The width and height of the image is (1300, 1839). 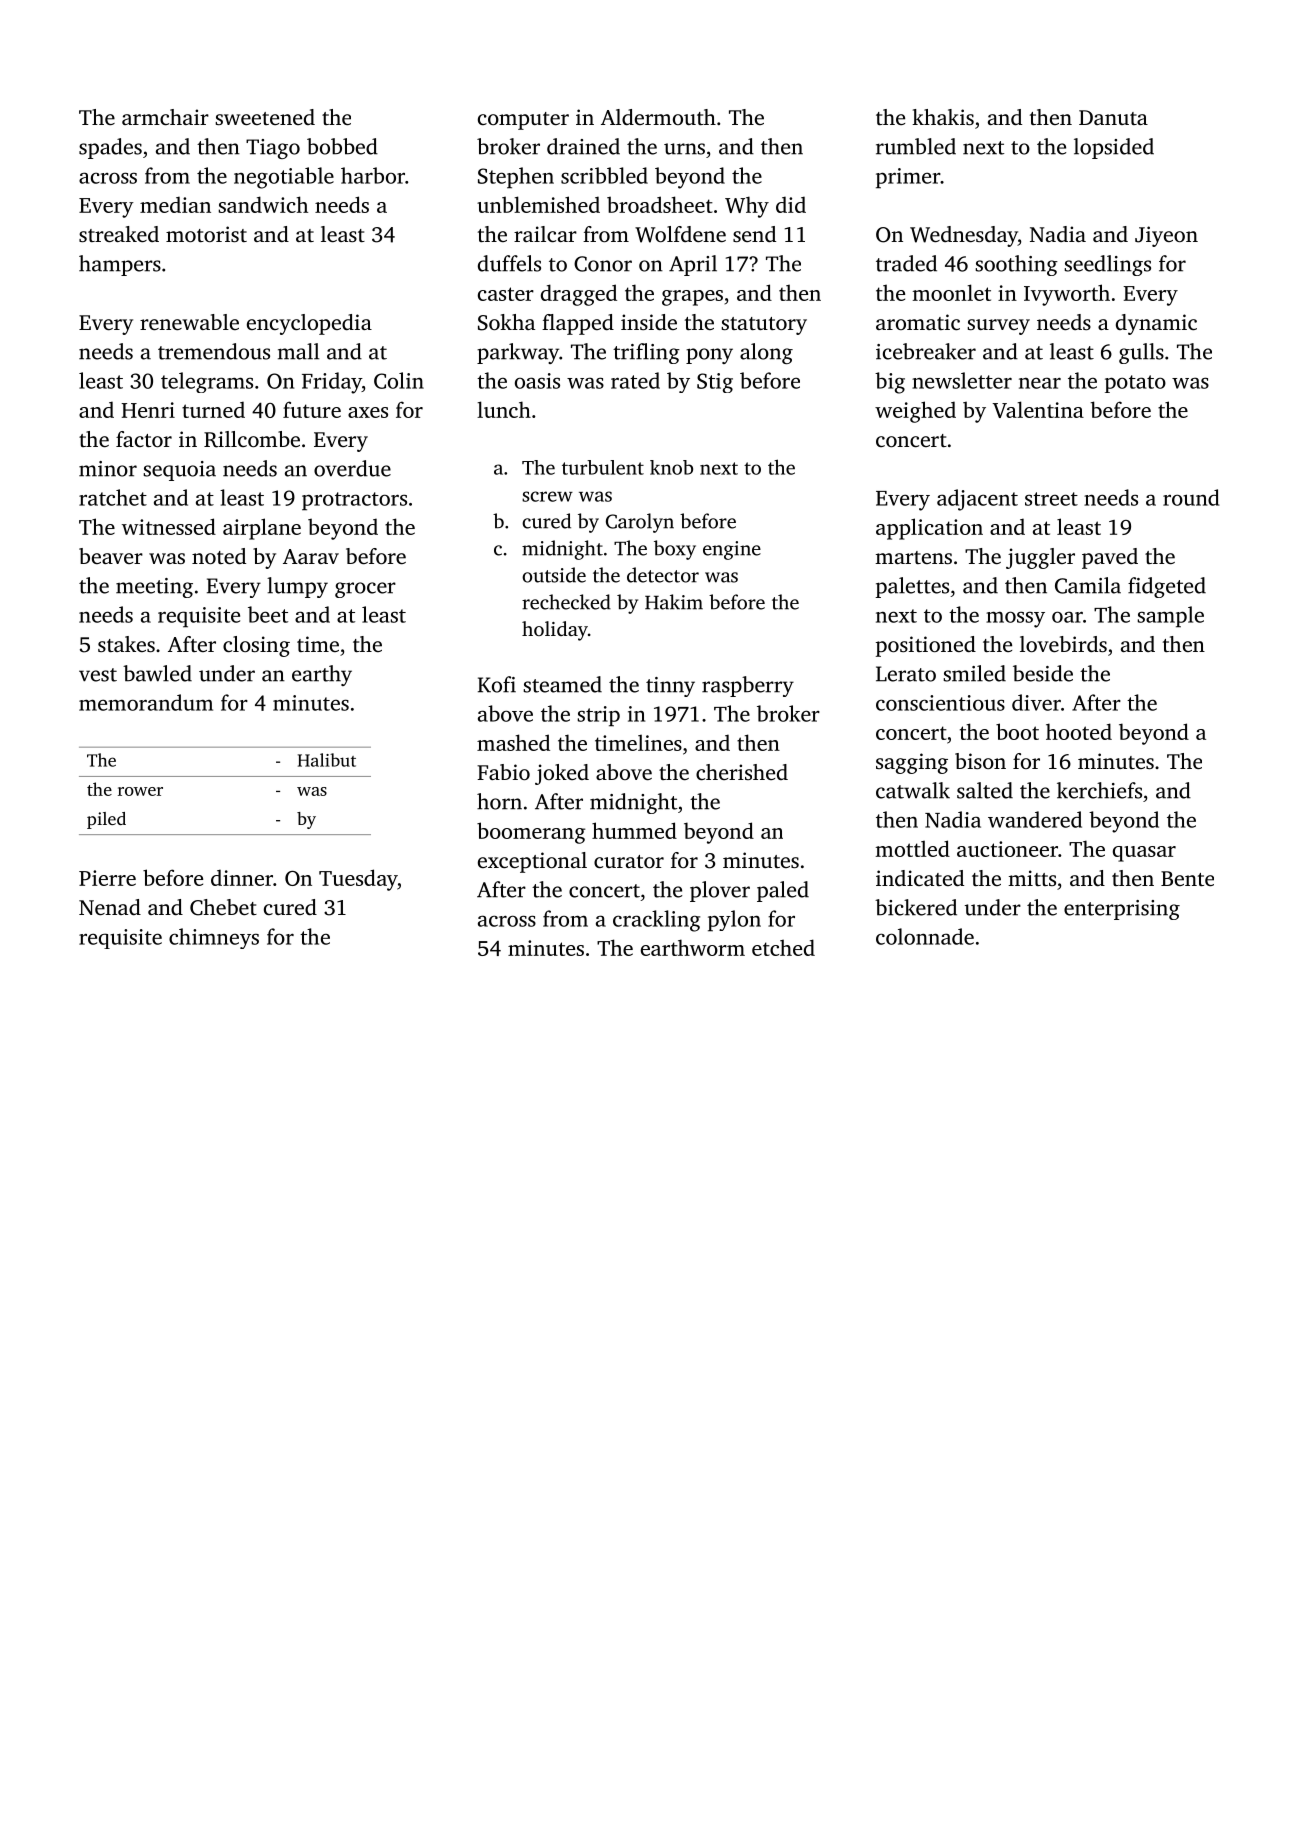 I want to click on sequoia, so click(x=179, y=471).
